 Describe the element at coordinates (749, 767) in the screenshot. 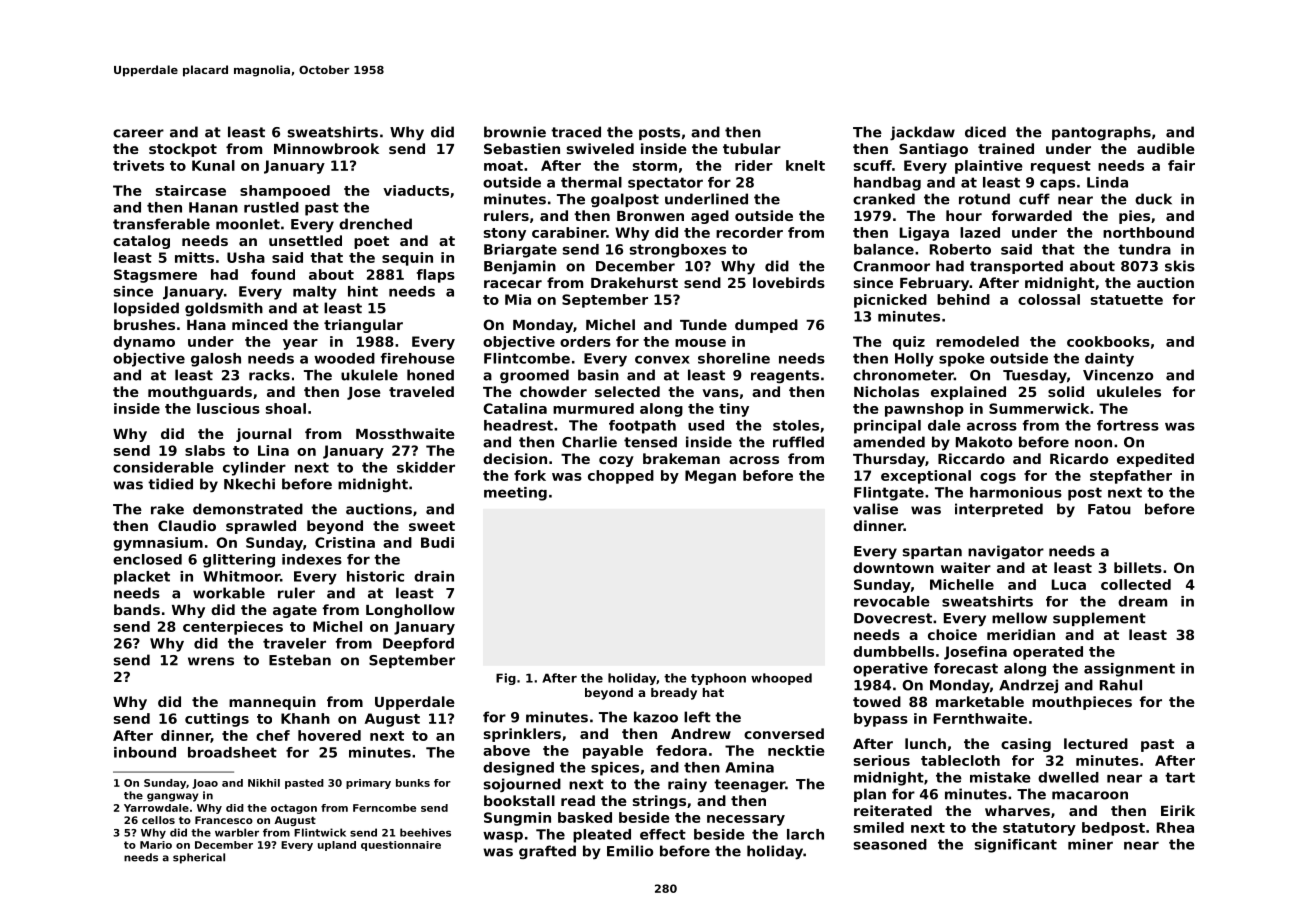

I see `Amina` at that location.
